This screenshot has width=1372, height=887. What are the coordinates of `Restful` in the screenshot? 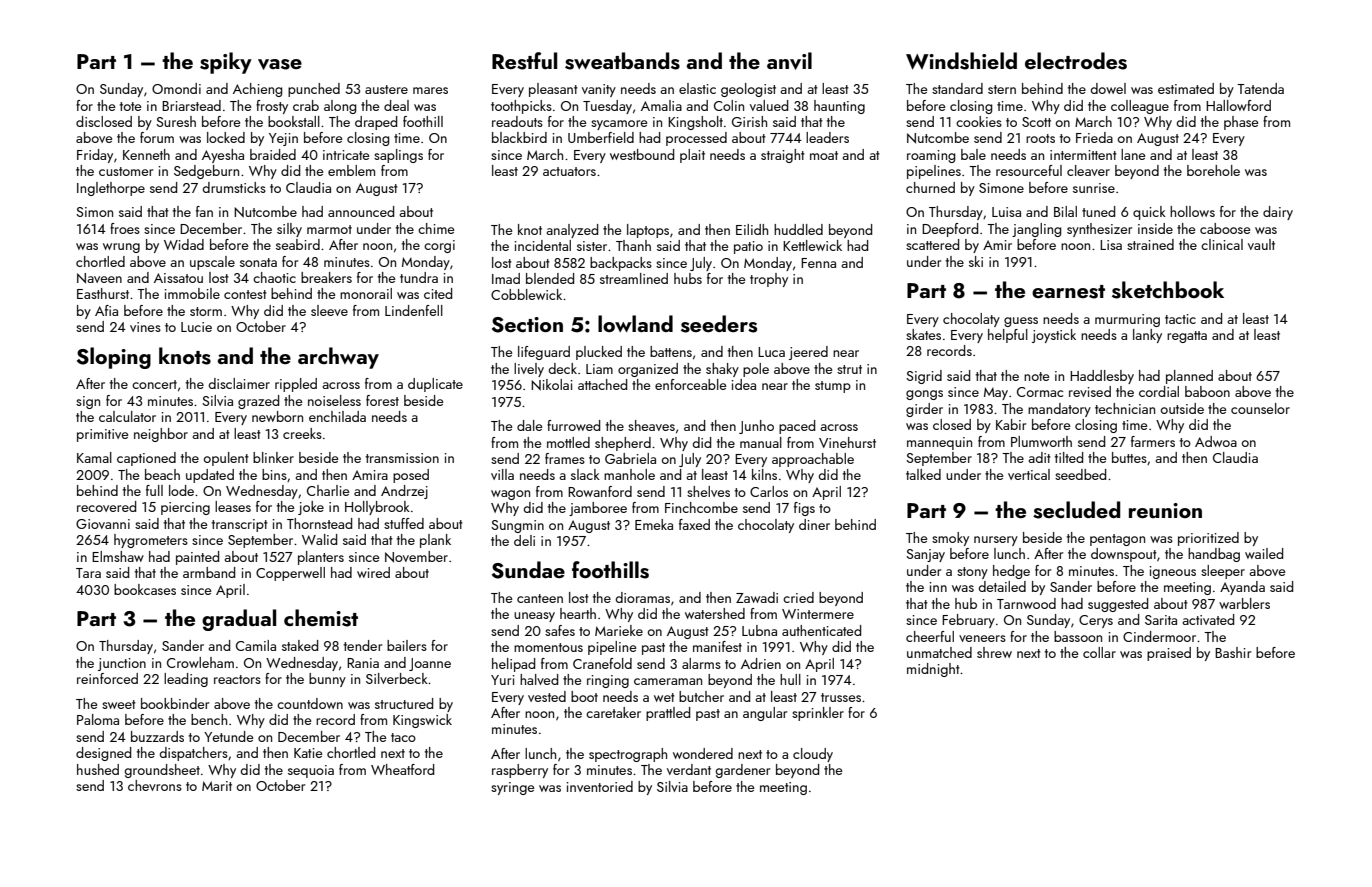 It's located at (524, 61).
